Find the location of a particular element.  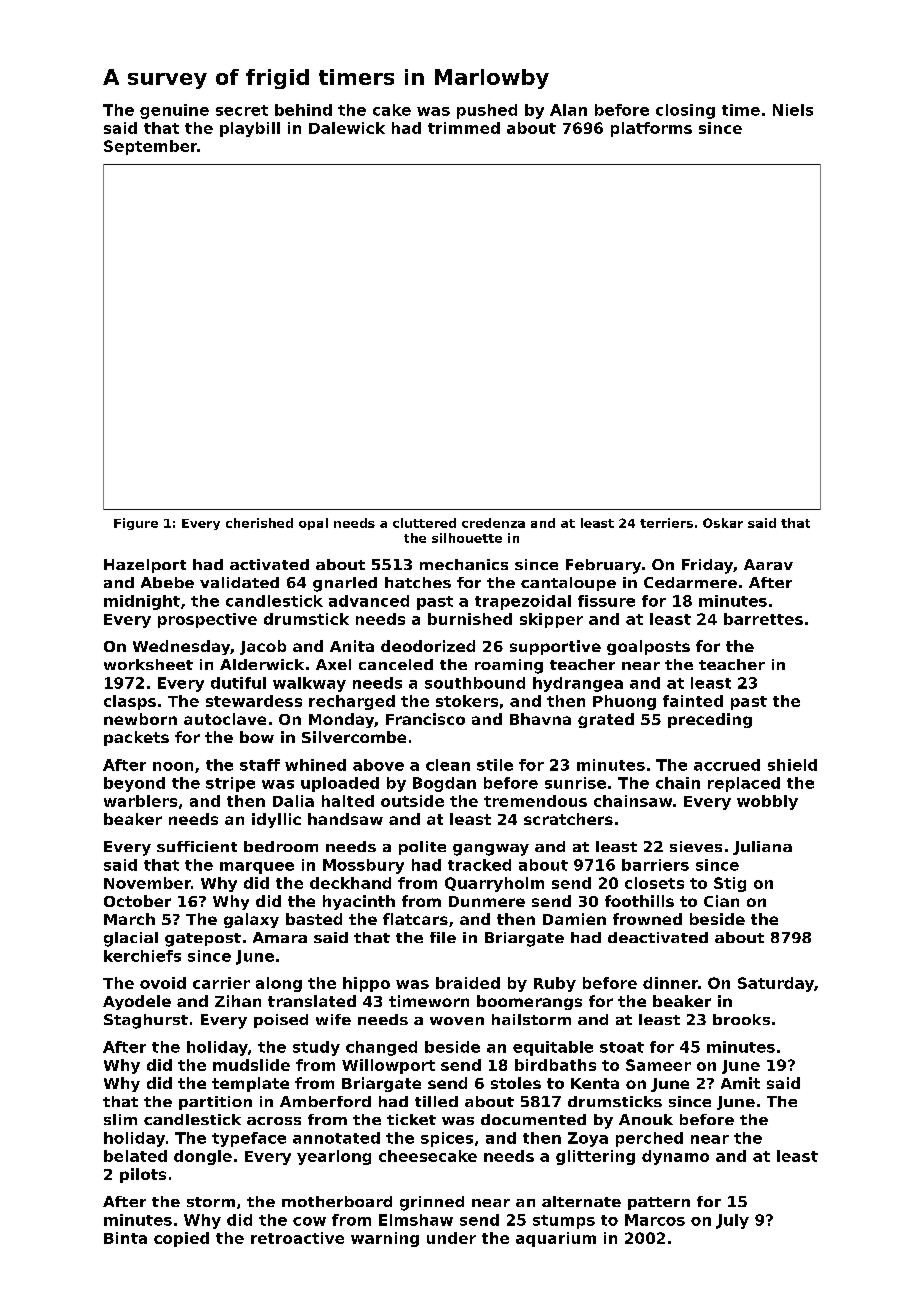

Dalewick is located at coordinates (347, 128).
